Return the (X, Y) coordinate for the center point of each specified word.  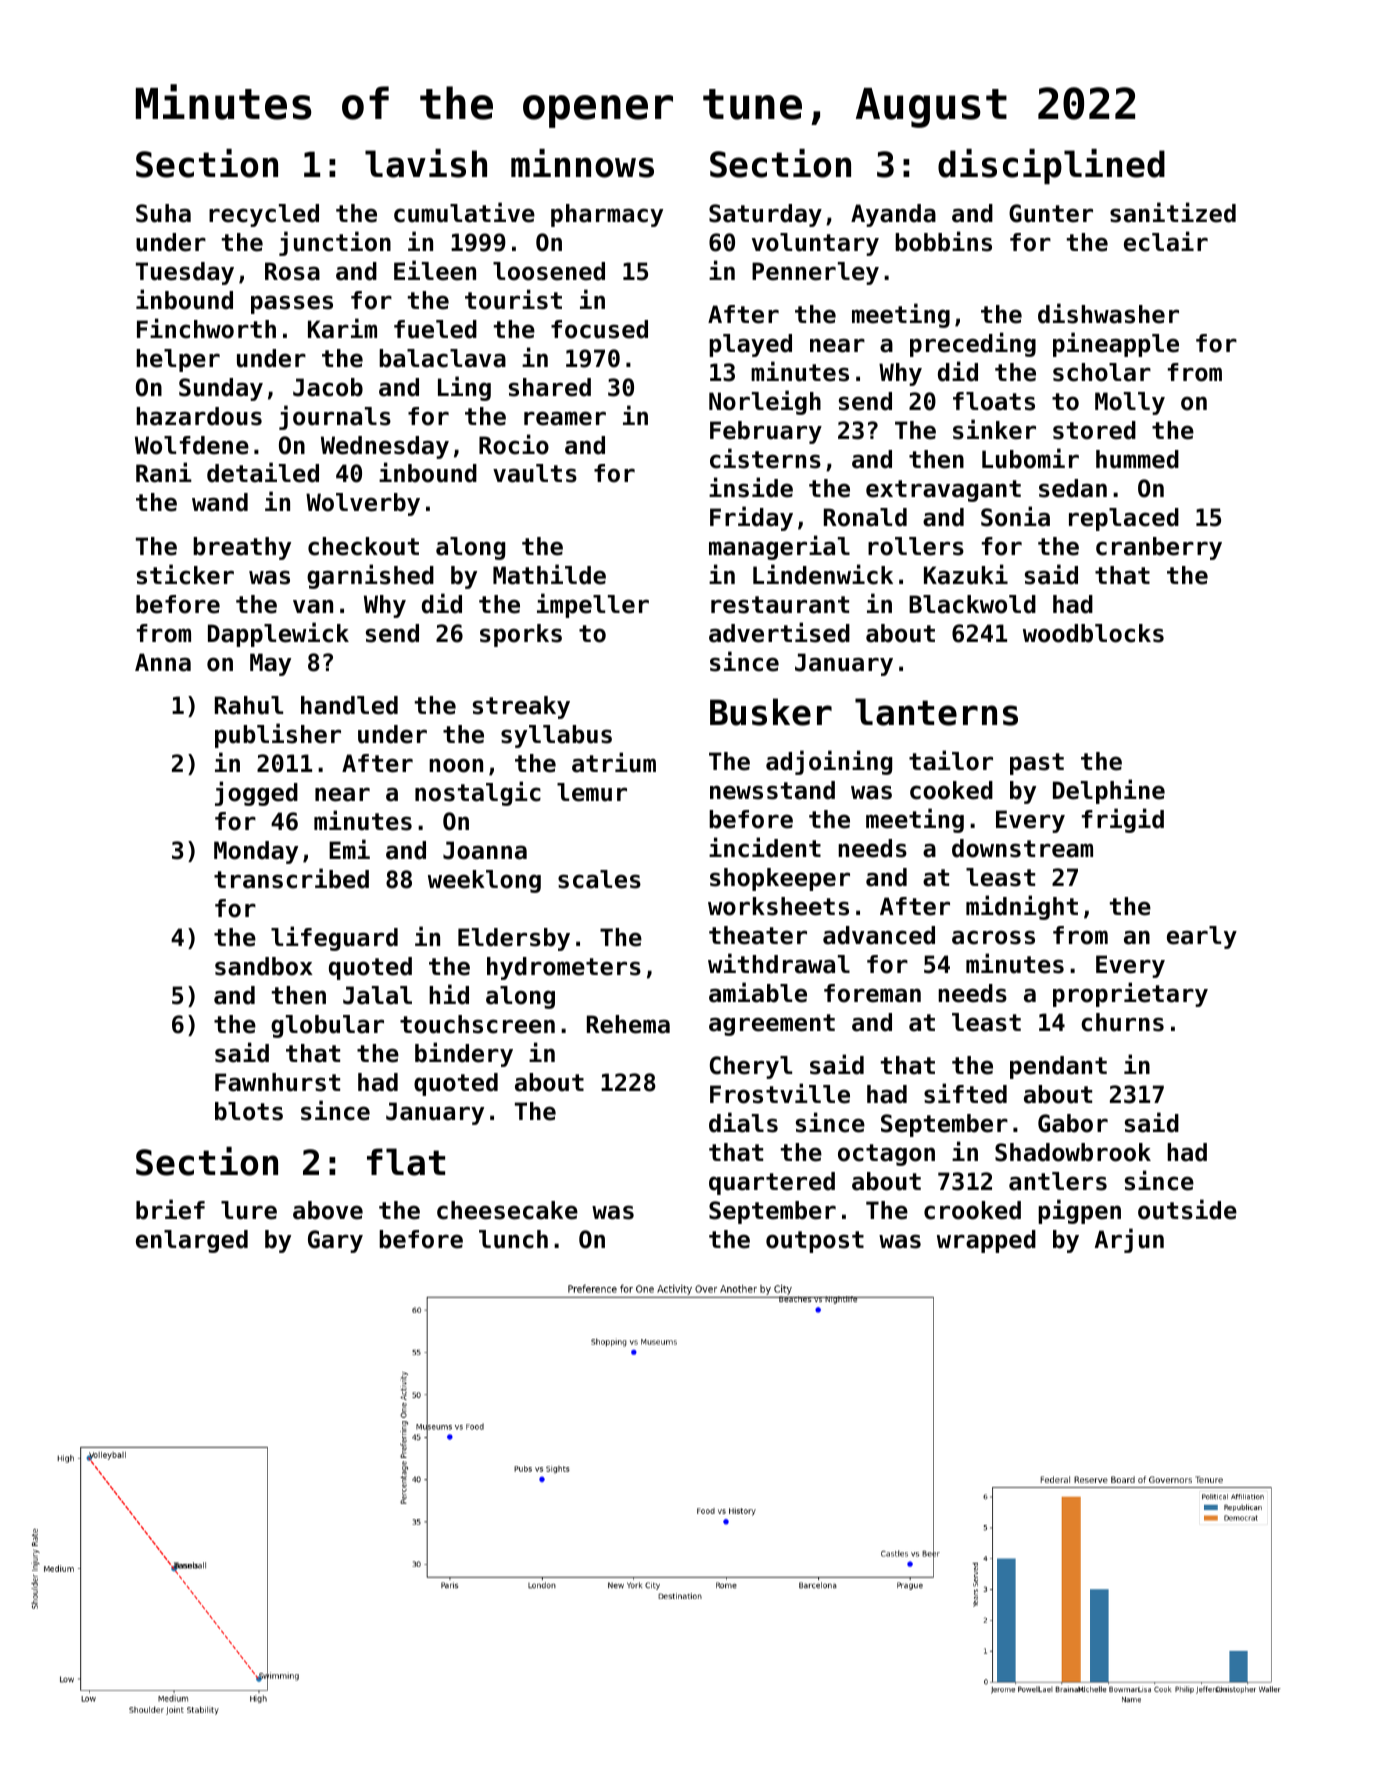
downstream (1022, 848)
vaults (535, 473)
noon (456, 765)
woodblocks (1093, 633)
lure (249, 1210)
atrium (614, 762)
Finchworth (206, 328)
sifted (965, 1093)
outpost (815, 1242)
